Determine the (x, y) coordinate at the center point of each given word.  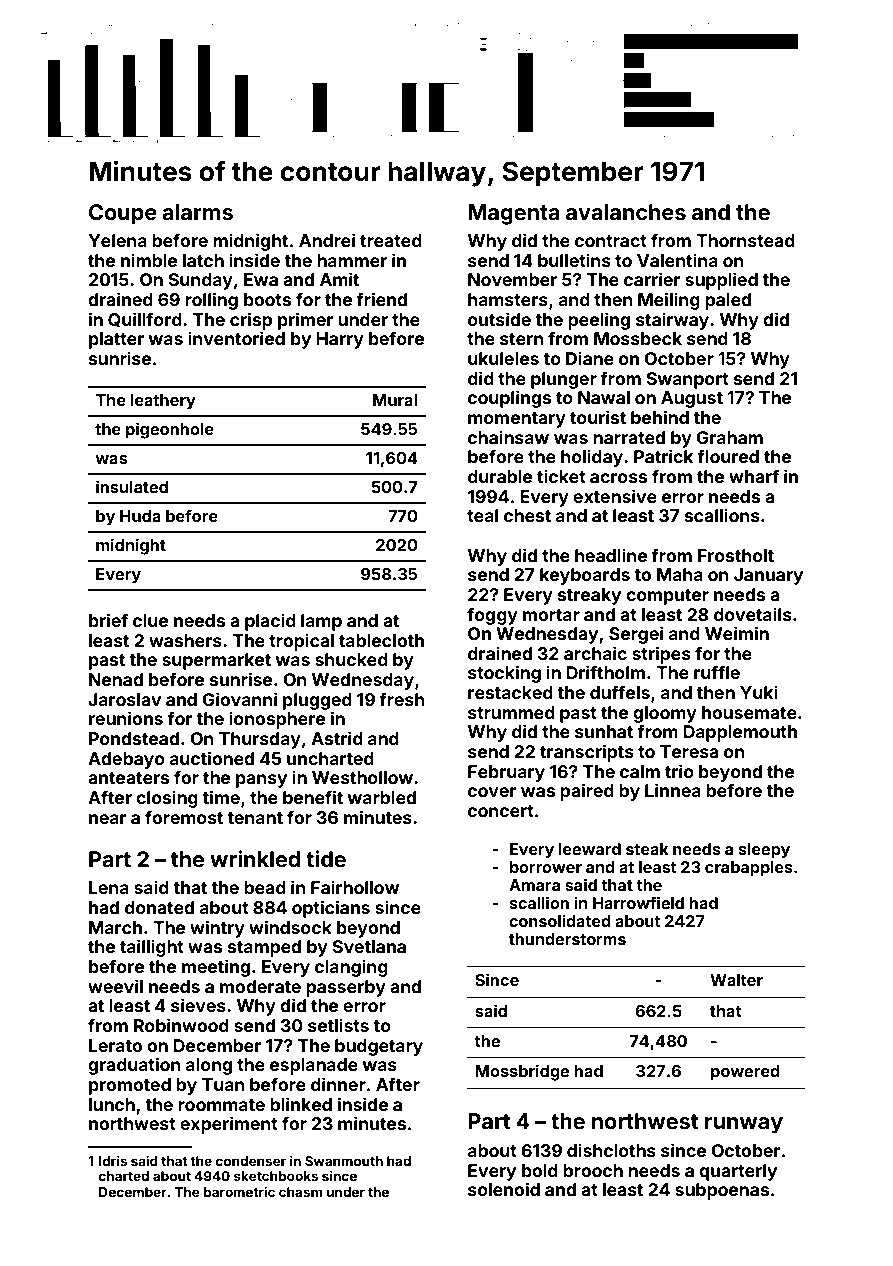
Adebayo (126, 760)
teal (482, 515)
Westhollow (362, 777)
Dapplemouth (740, 733)
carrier (652, 279)
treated (391, 240)
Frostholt (736, 555)
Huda (140, 516)
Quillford (145, 319)
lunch (112, 1104)
